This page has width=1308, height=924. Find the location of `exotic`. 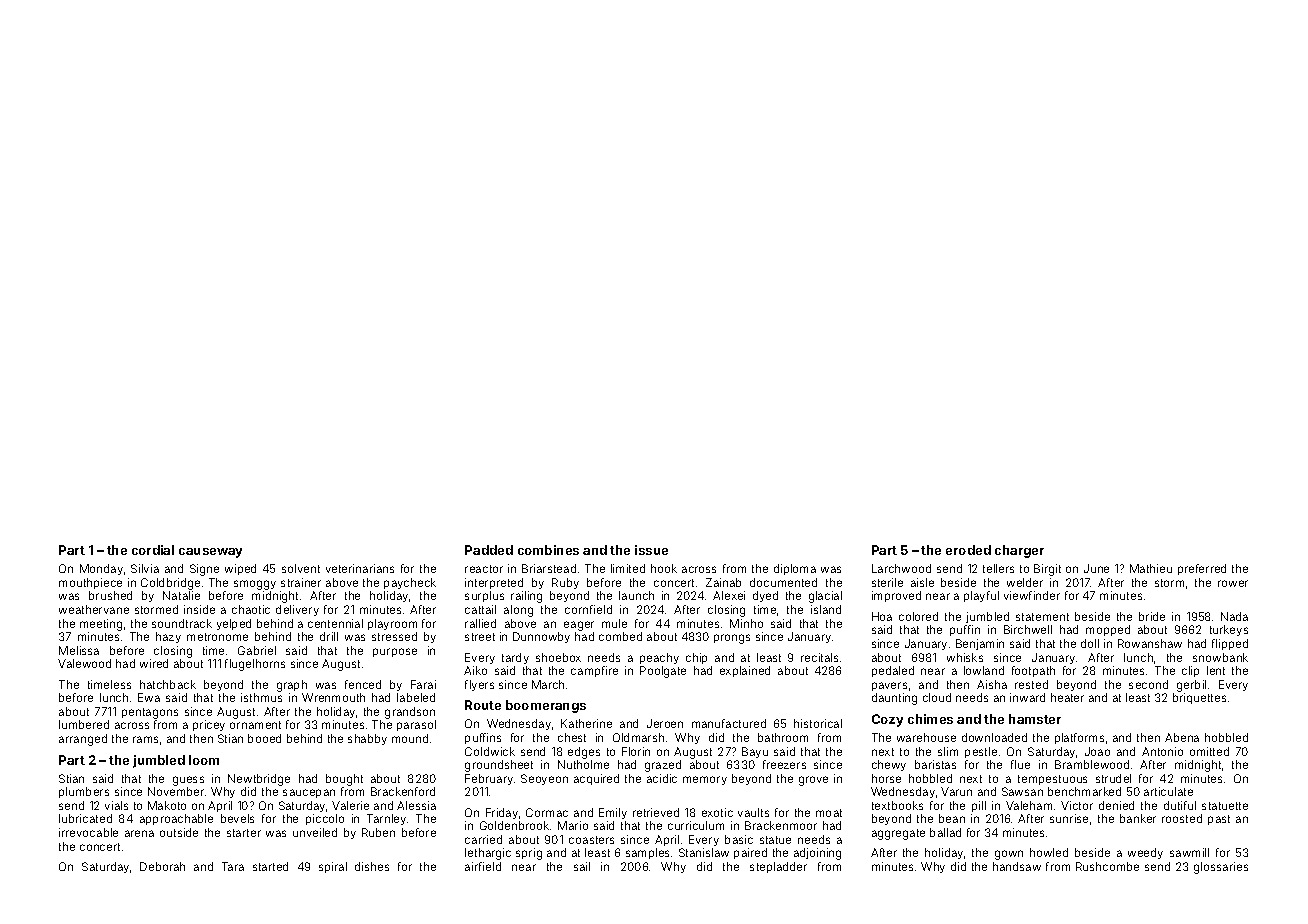

exotic is located at coordinates (717, 812).
